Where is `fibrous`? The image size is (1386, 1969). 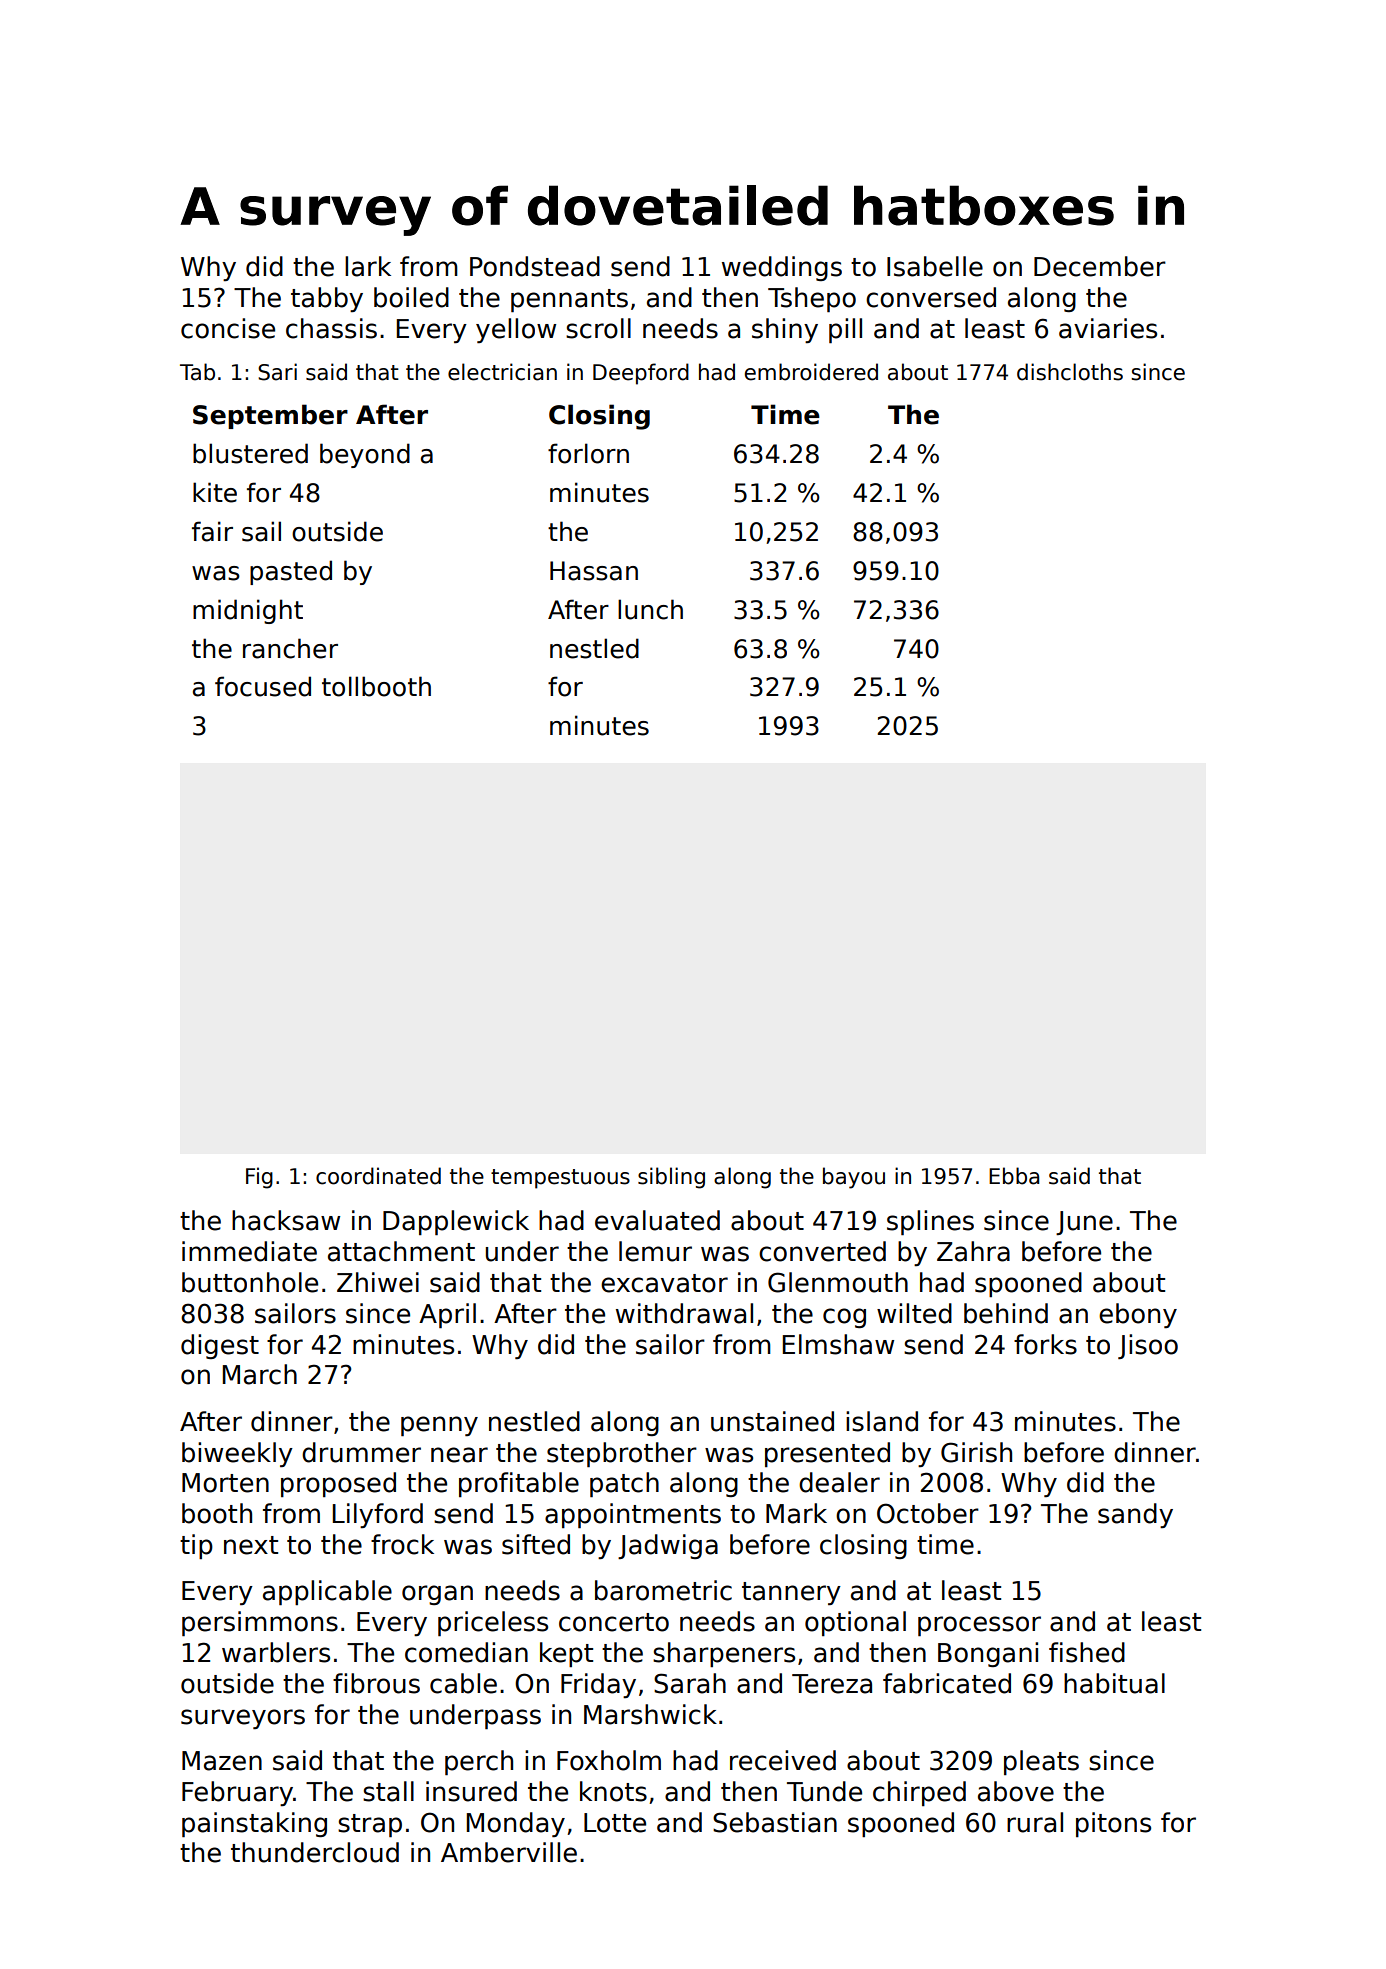 fibrous is located at coordinates (376, 1683).
